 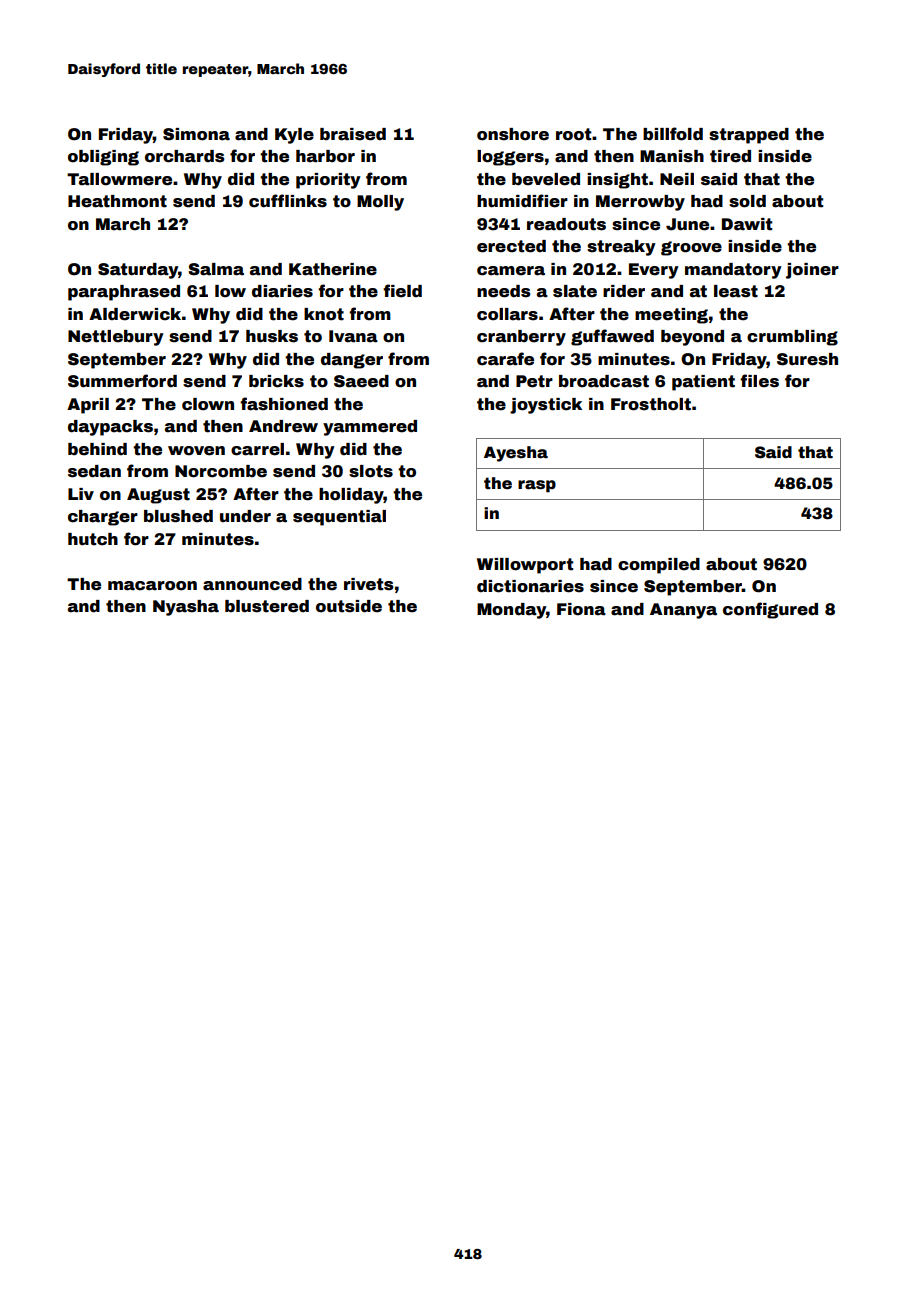 I want to click on Monday, so click(x=511, y=611).
